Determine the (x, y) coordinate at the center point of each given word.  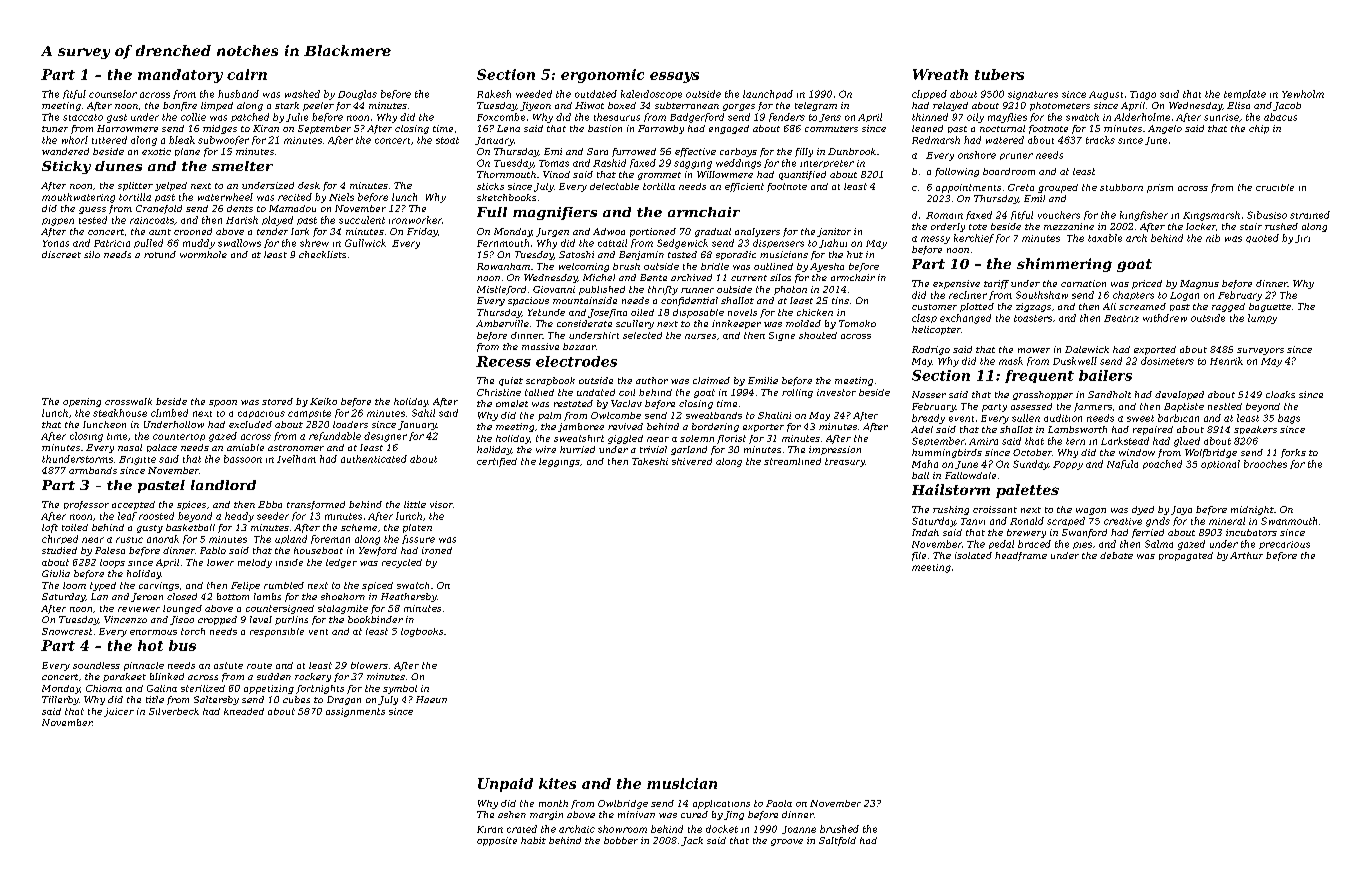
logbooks (422, 632)
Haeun (431, 699)
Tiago (1143, 95)
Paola (779, 803)
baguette (1270, 307)
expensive (956, 284)
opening (82, 402)
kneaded (244, 711)
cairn (247, 74)
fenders (787, 117)
